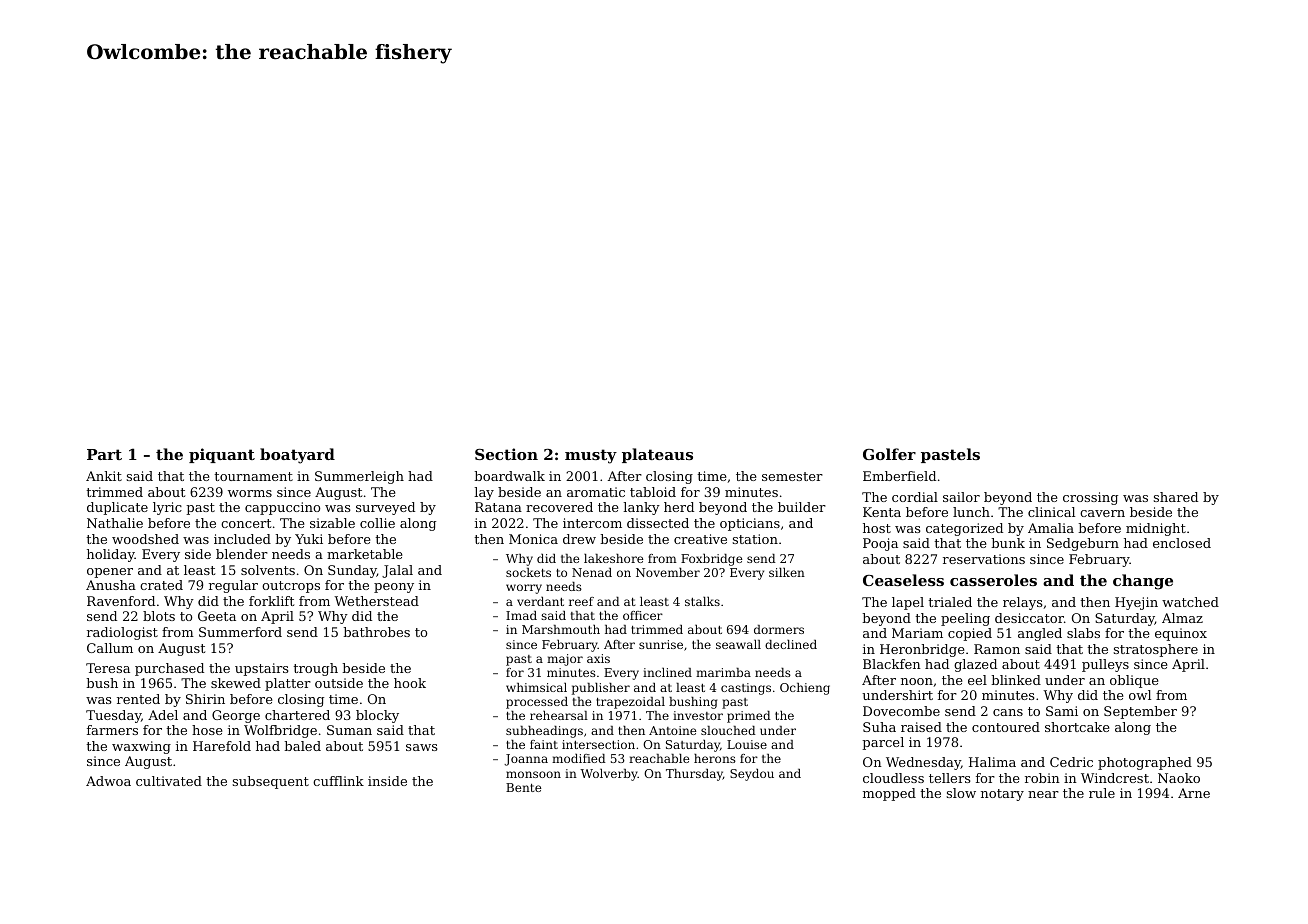 This screenshot has width=1308, height=924. What do you see at coordinates (521, 615) in the screenshot?
I see `Imad` at bounding box center [521, 615].
